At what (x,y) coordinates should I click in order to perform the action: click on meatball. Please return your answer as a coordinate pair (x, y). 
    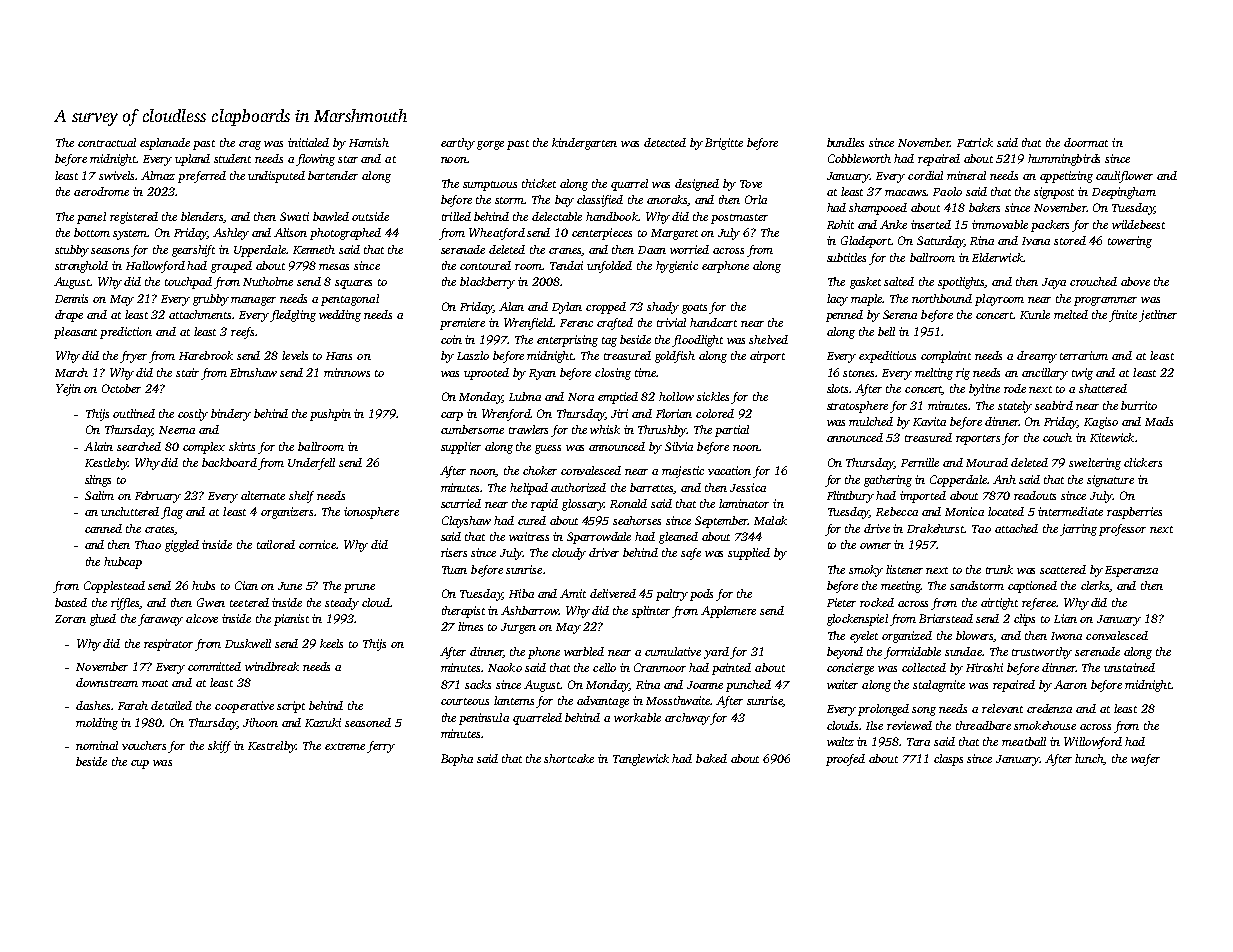
    Looking at the image, I should click on (1024, 741).
